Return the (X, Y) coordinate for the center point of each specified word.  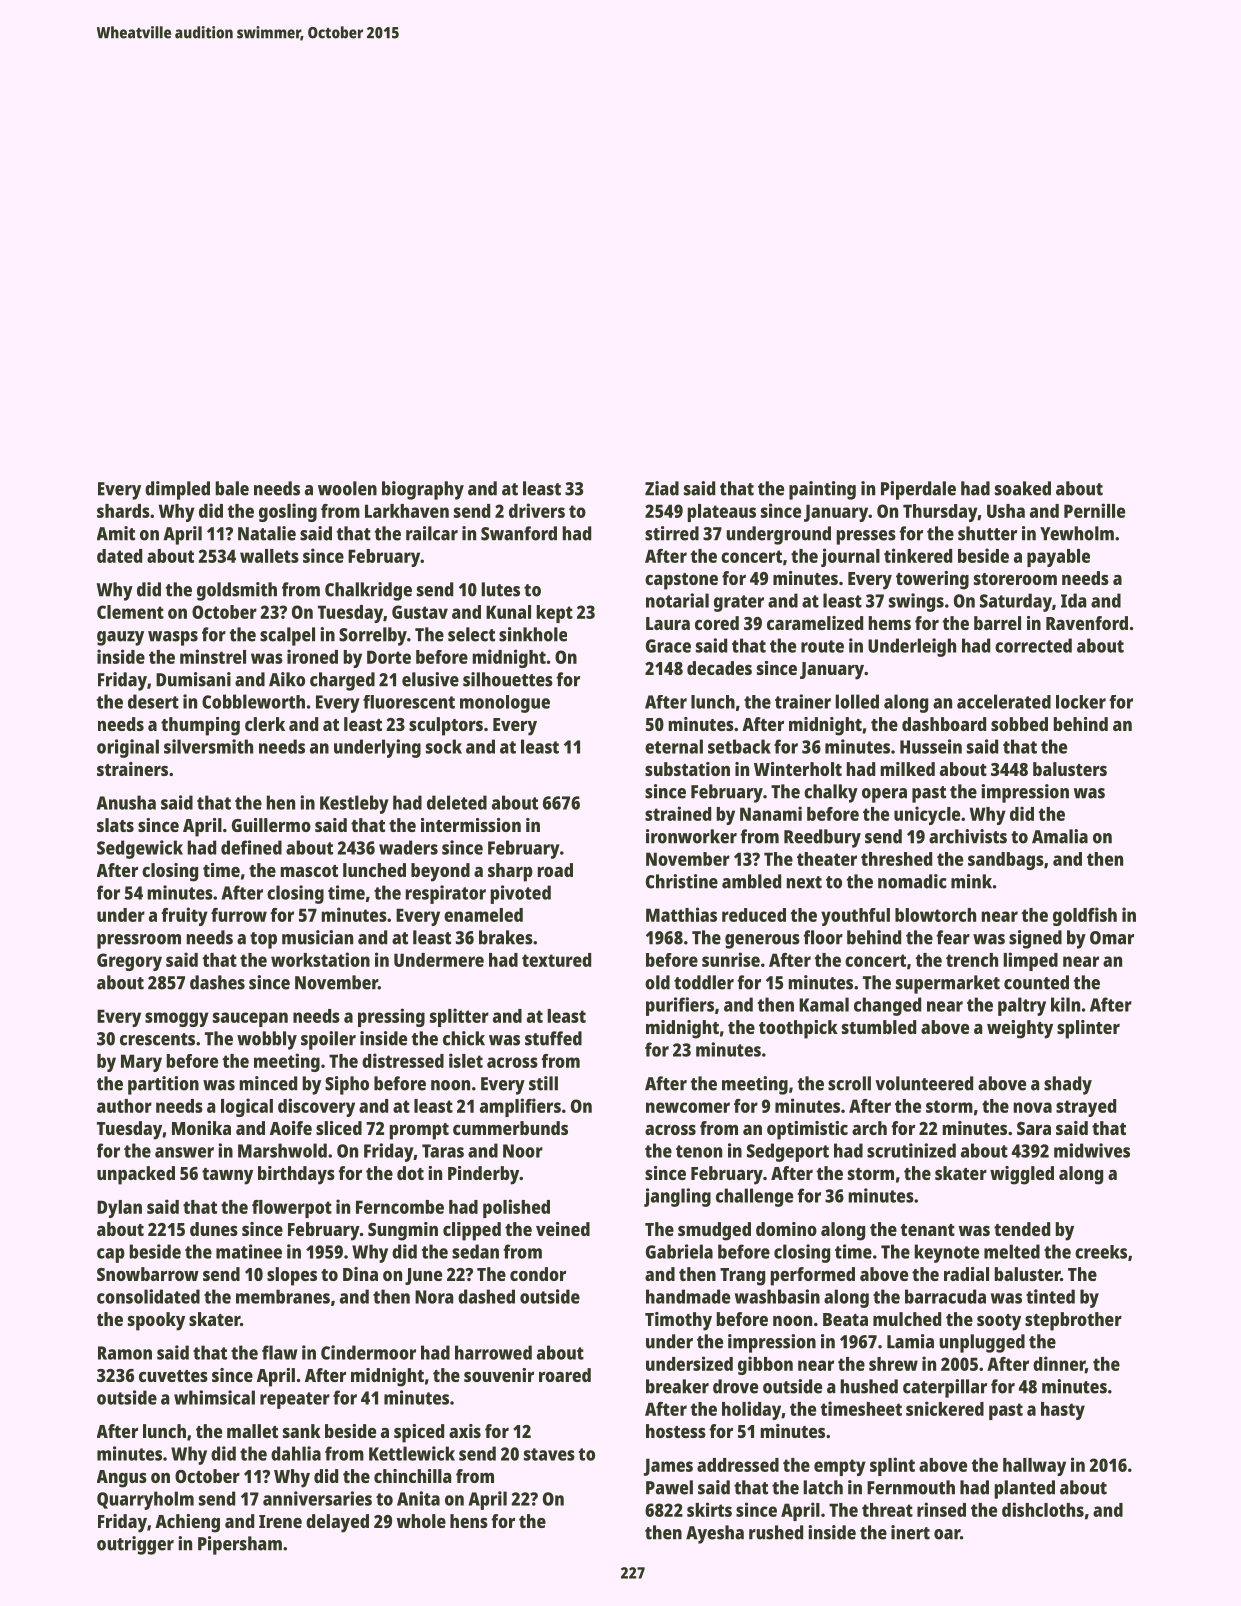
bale (232, 488)
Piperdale (918, 490)
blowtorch (935, 915)
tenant (927, 1230)
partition (163, 1085)
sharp (510, 872)
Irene (280, 1521)
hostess (676, 1431)
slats (115, 825)
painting (822, 490)
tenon (699, 1151)
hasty (1063, 1411)
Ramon (125, 1353)
